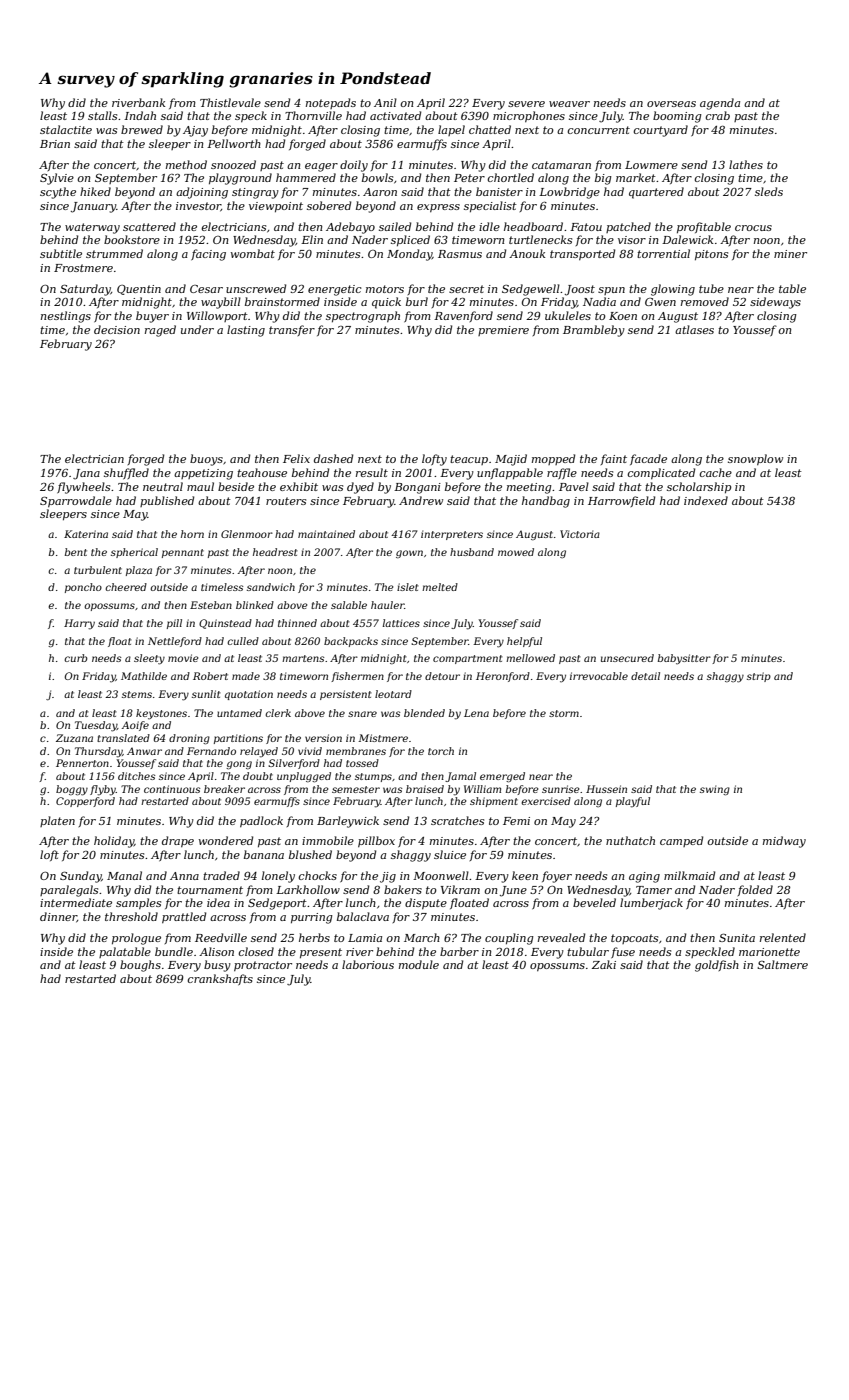 This screenshot has height=1400, width=849. Describe the element at coordinates (362, 714) in the screenshot. I see `snare` at that location.
